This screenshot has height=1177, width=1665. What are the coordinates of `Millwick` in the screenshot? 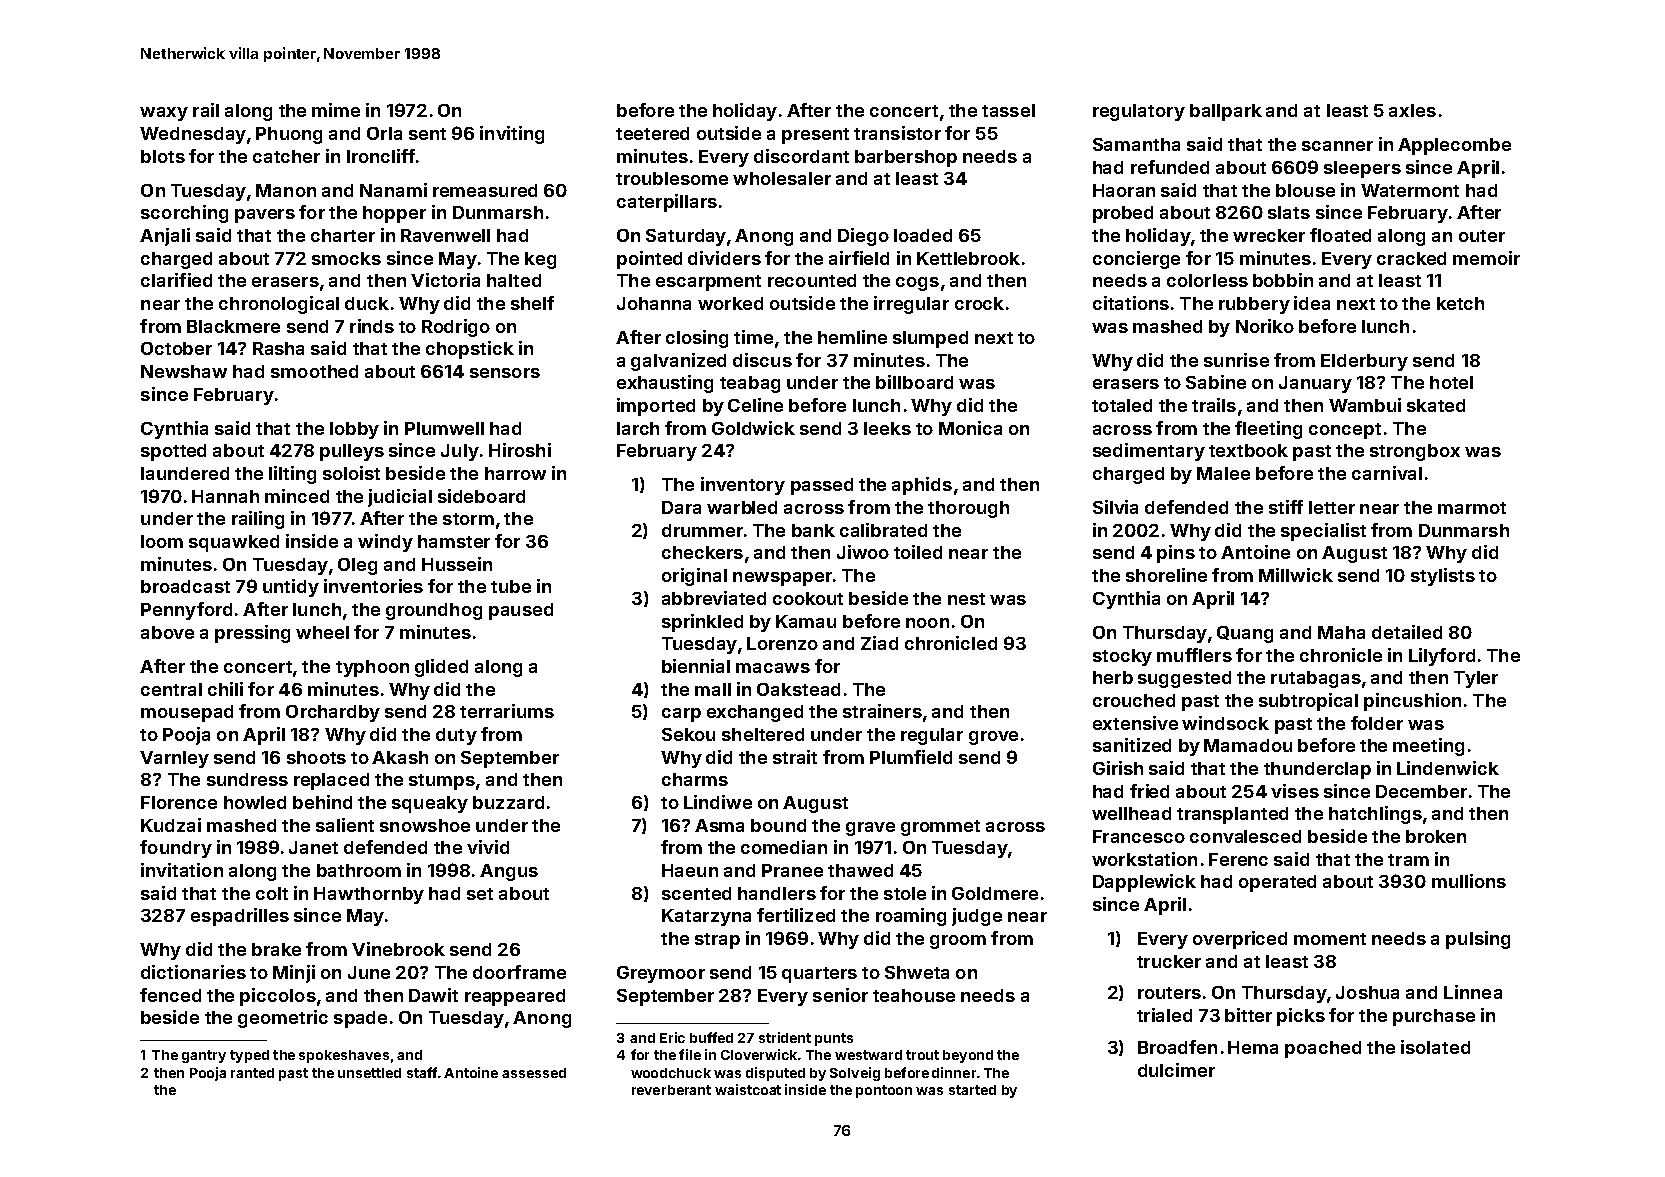 It's located at (1296, 575).
